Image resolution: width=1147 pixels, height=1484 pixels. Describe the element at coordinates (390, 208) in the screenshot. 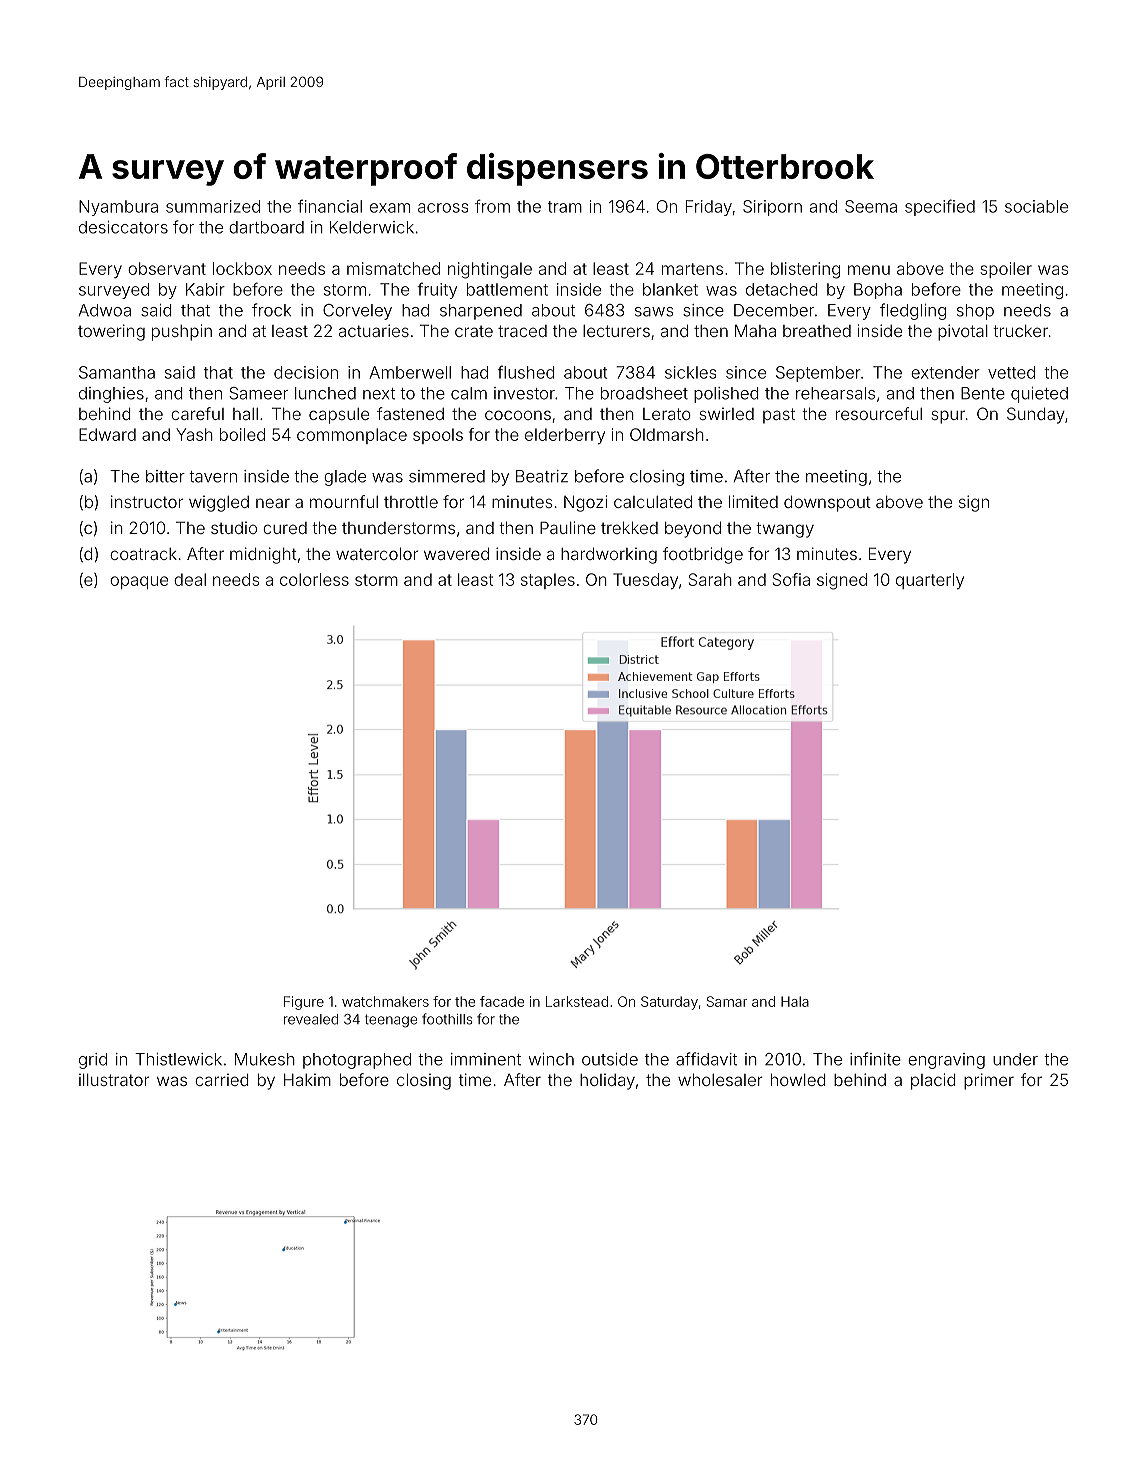

I see `exam` at that location.
